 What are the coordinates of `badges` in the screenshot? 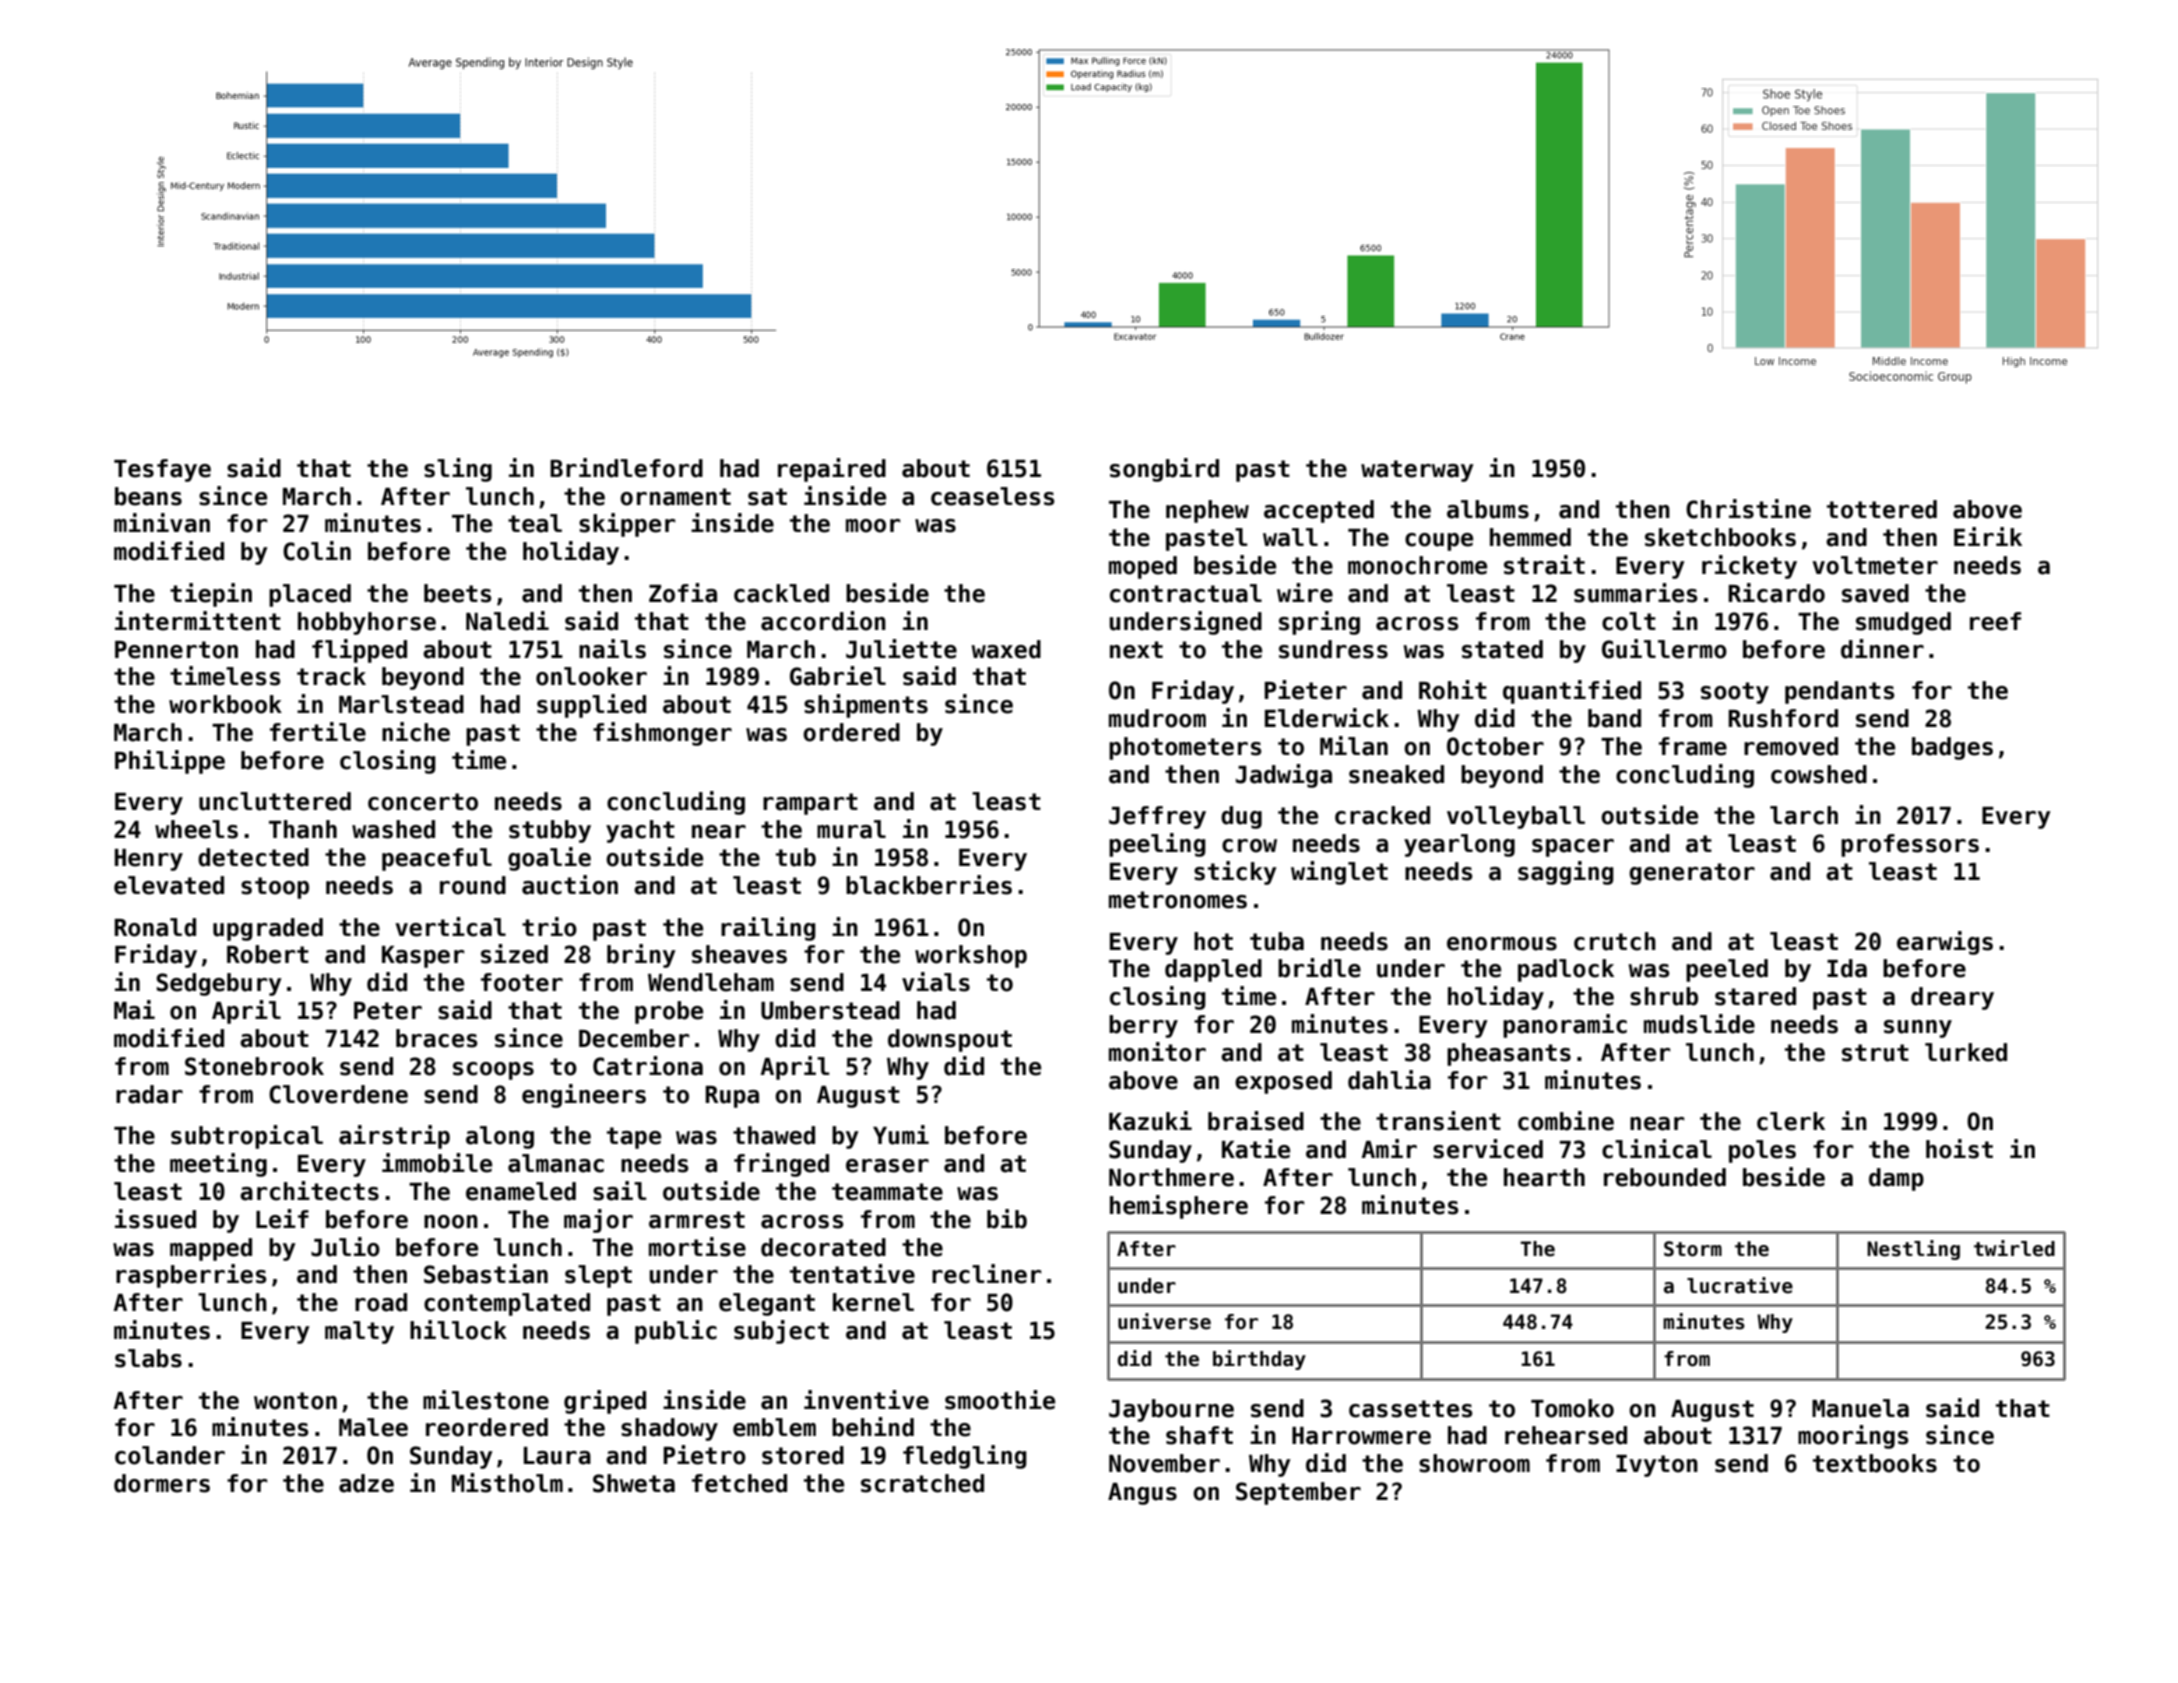 It's located at (1952, 748).
